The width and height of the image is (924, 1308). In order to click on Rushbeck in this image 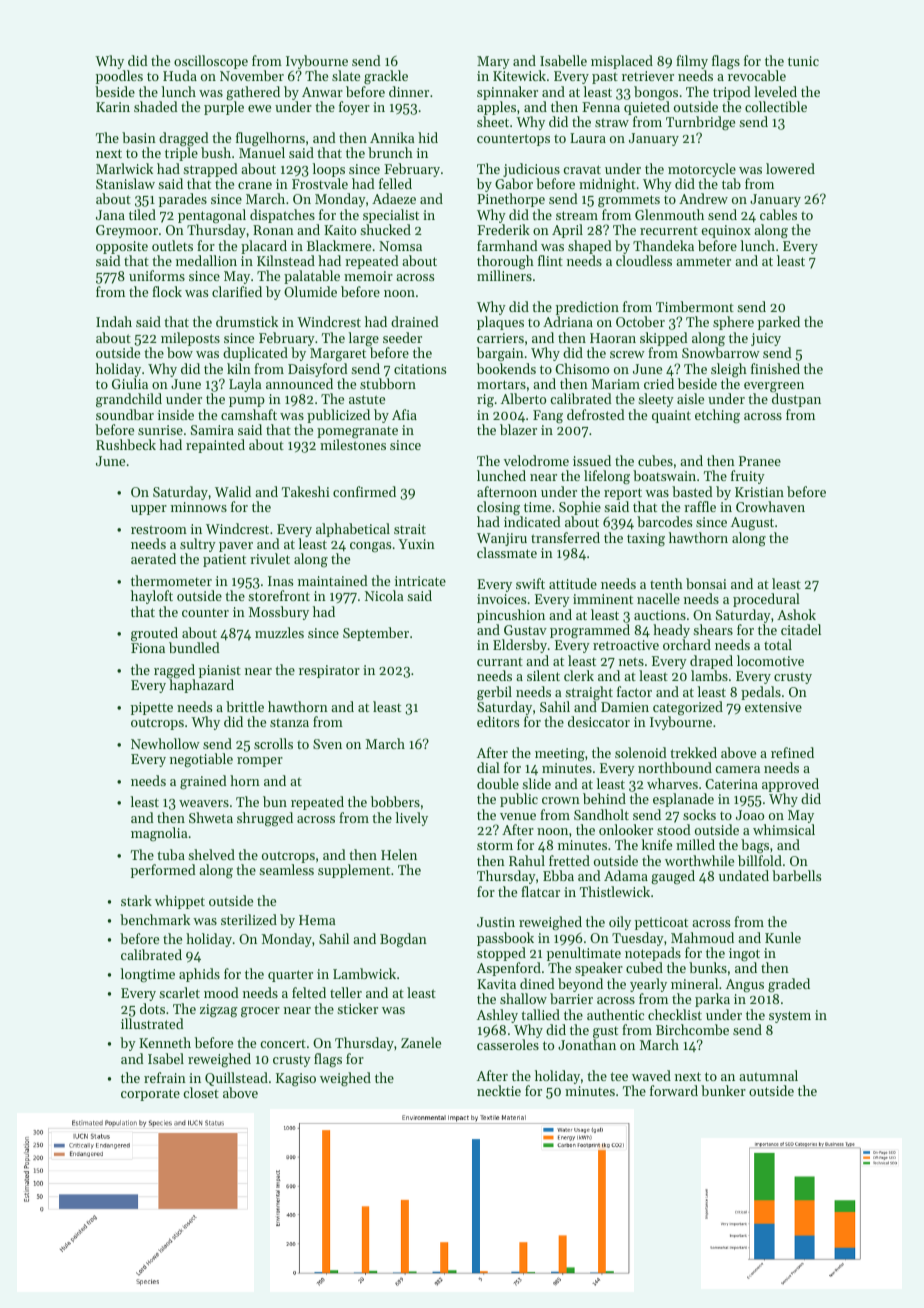, I will do `click(126, 444)`.
